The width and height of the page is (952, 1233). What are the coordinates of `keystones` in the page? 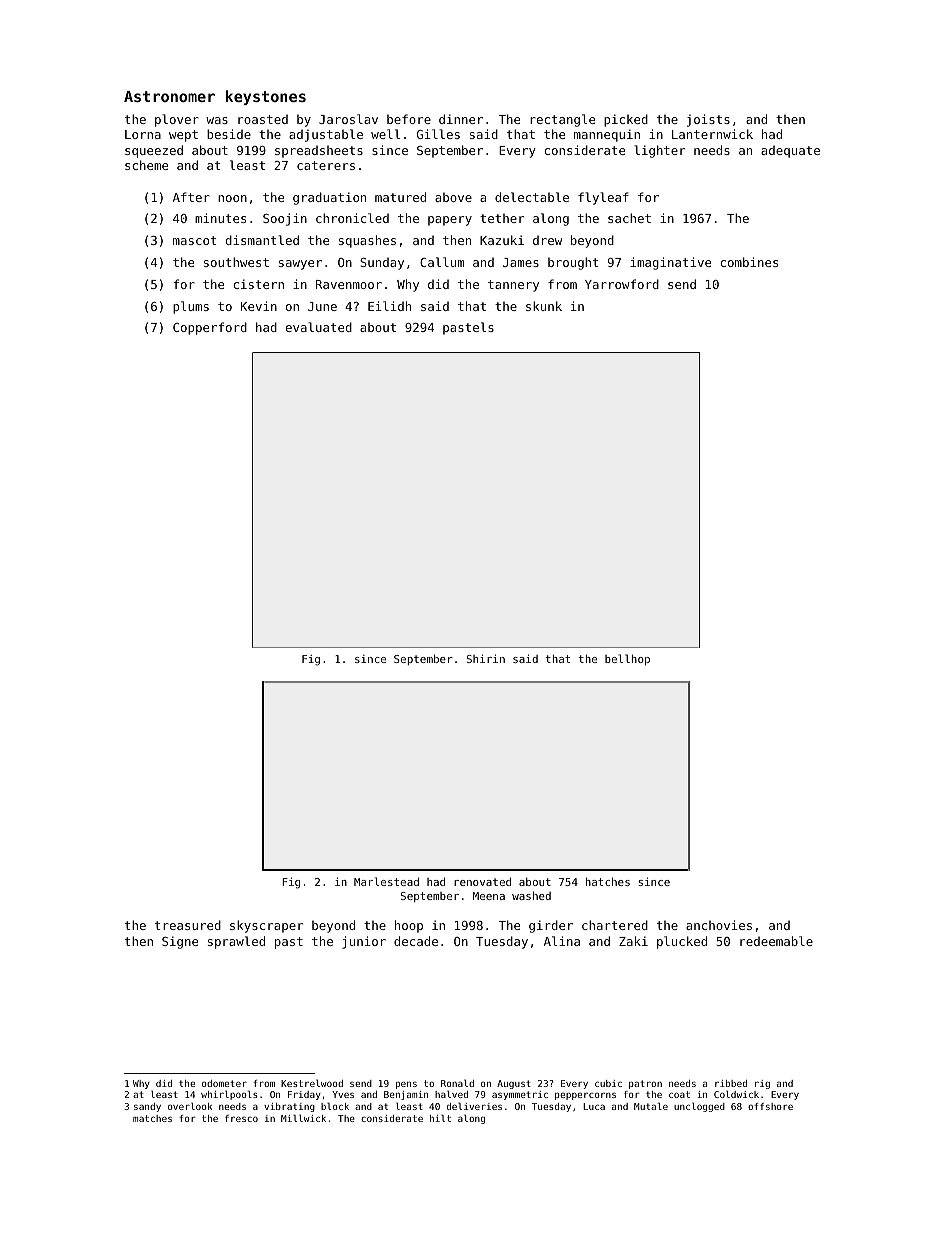 It's located at (266, 97).
